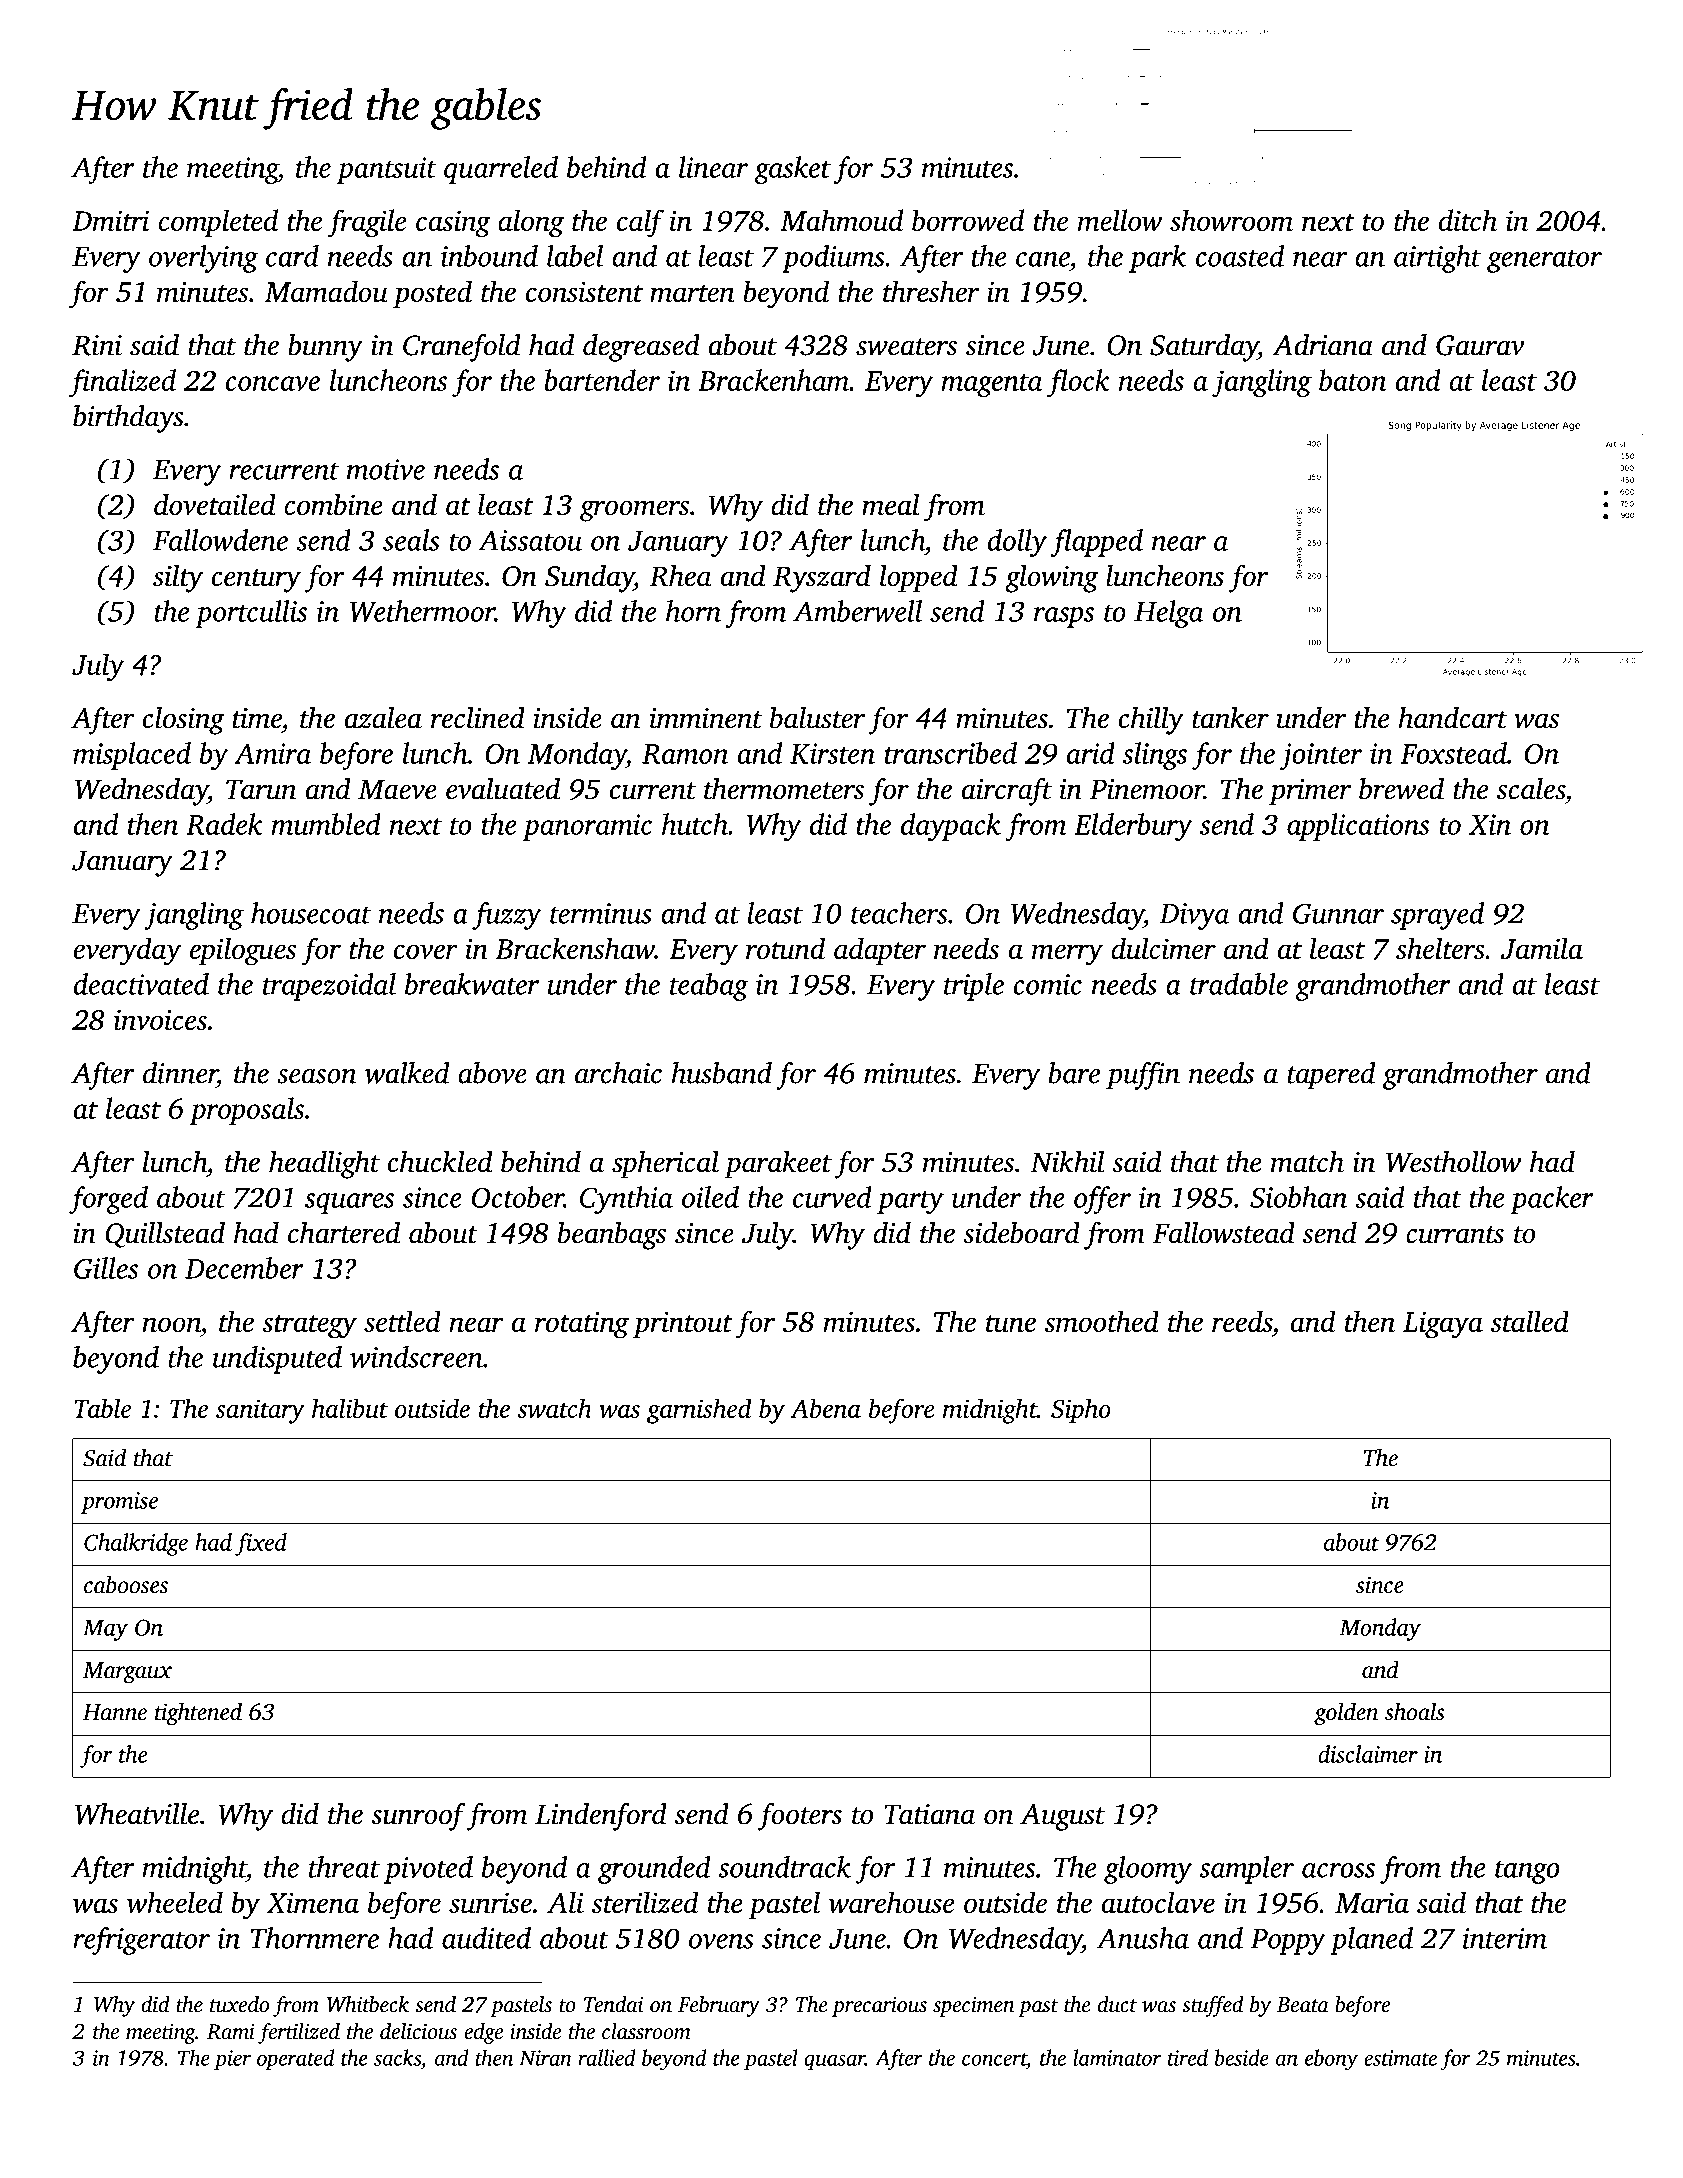 This screenshot has height=2178, width=1683. Describe the element at coordinates (773, 380) in the screenshot. I see `Brackenham` at that location.
